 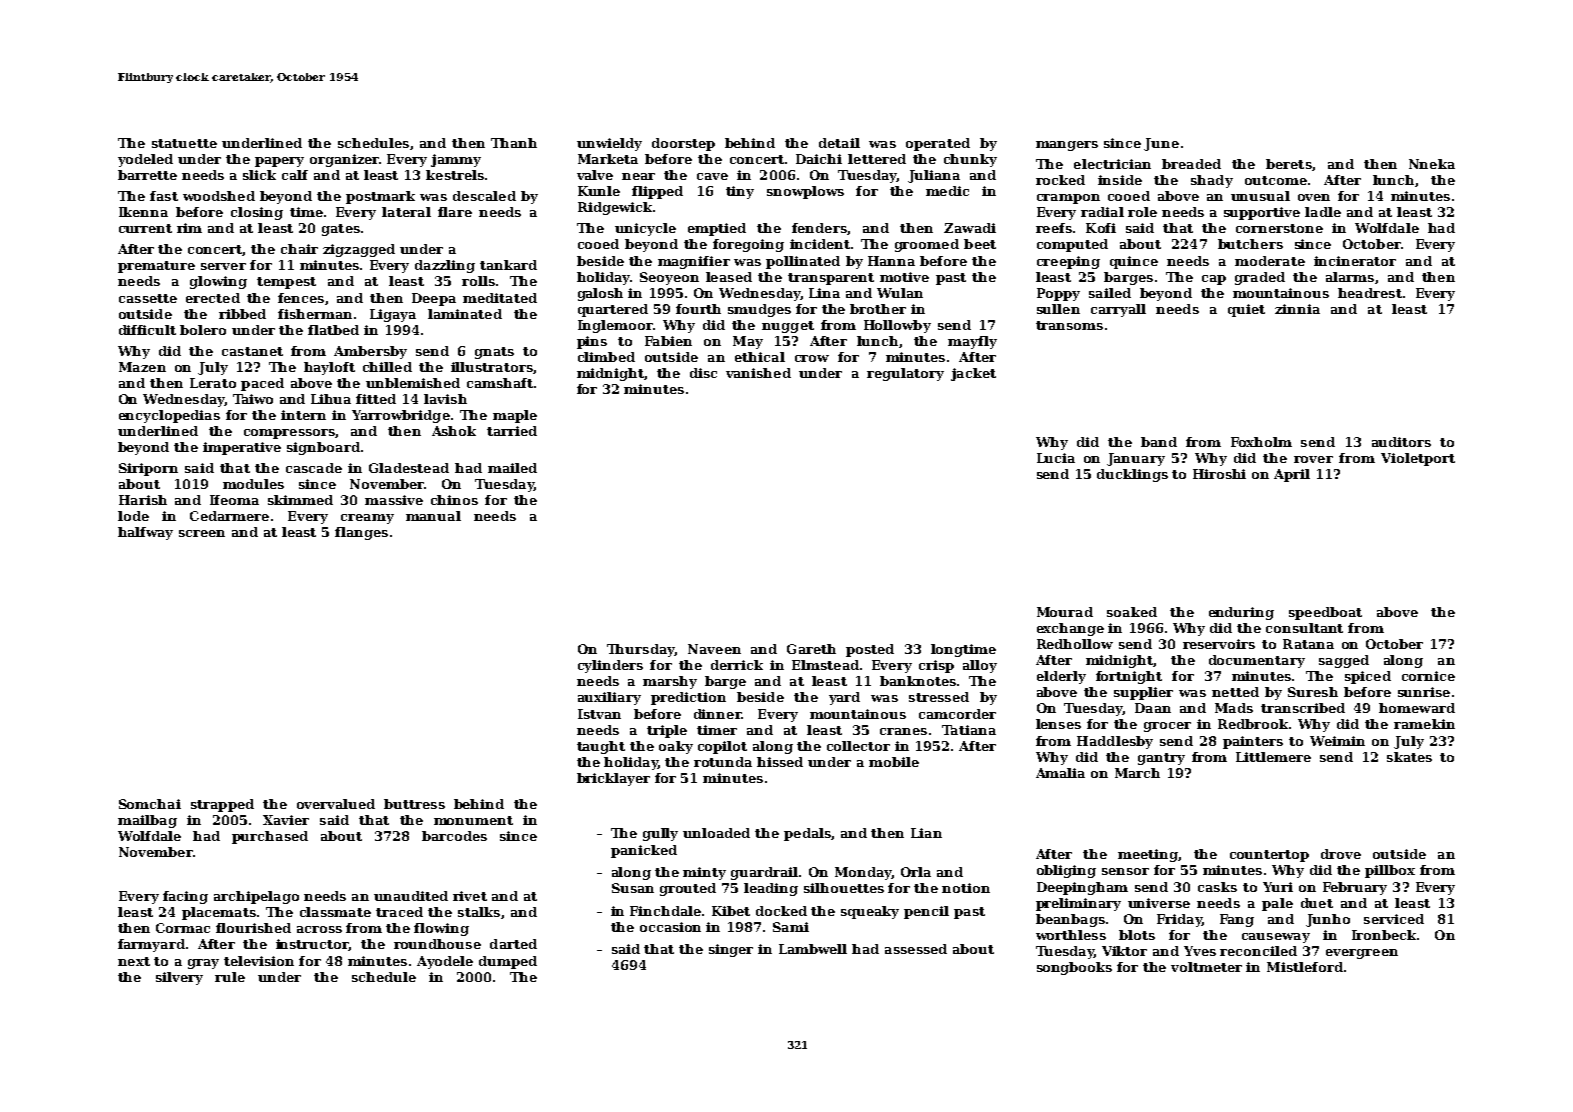 What do you see at coordinates (169, 416) in the screenshot?
I see `encyclopedias` at bounding box center [169, 416].
